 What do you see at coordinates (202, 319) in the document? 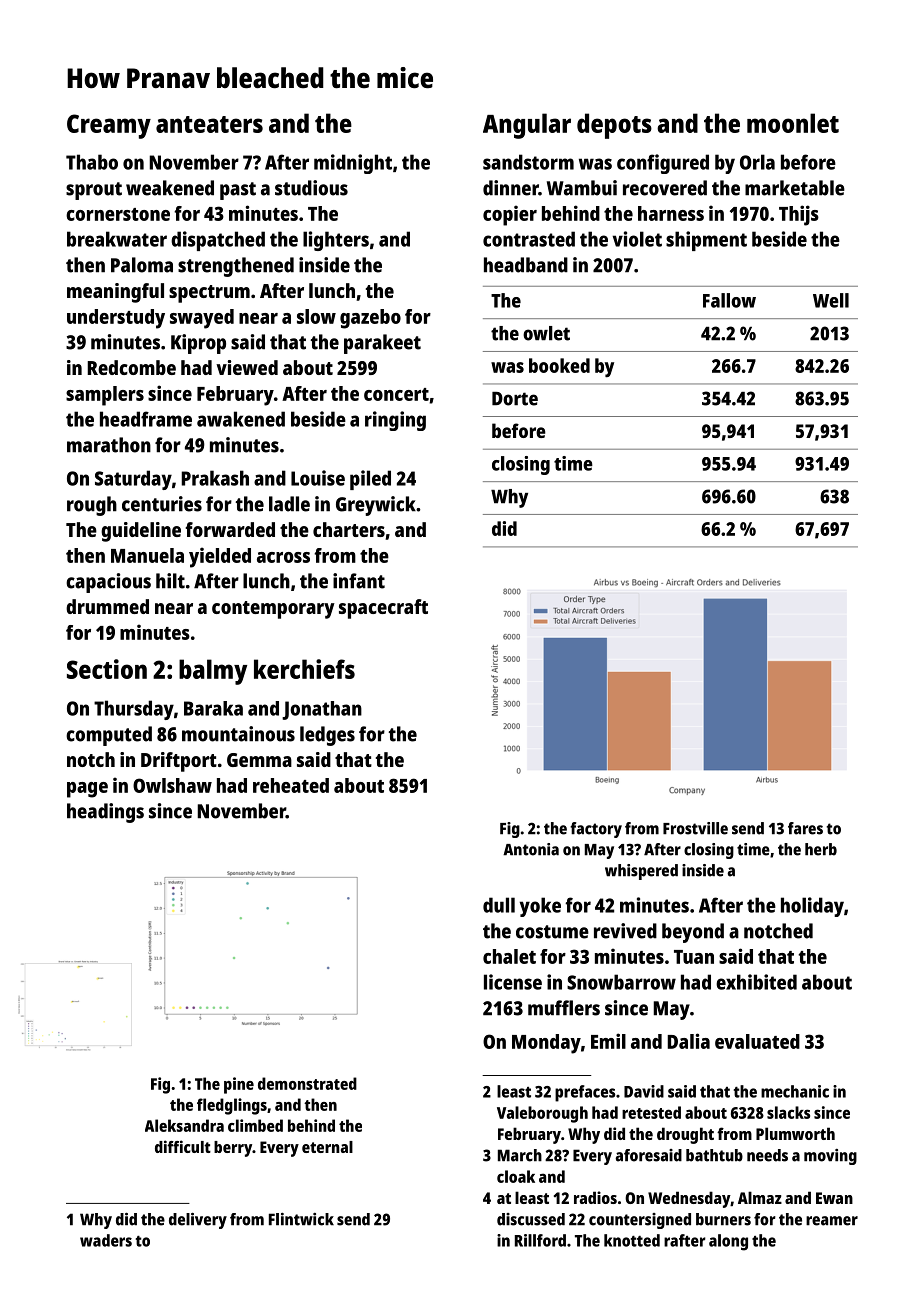
I see `swayed` at bounding box center [202, 319].
